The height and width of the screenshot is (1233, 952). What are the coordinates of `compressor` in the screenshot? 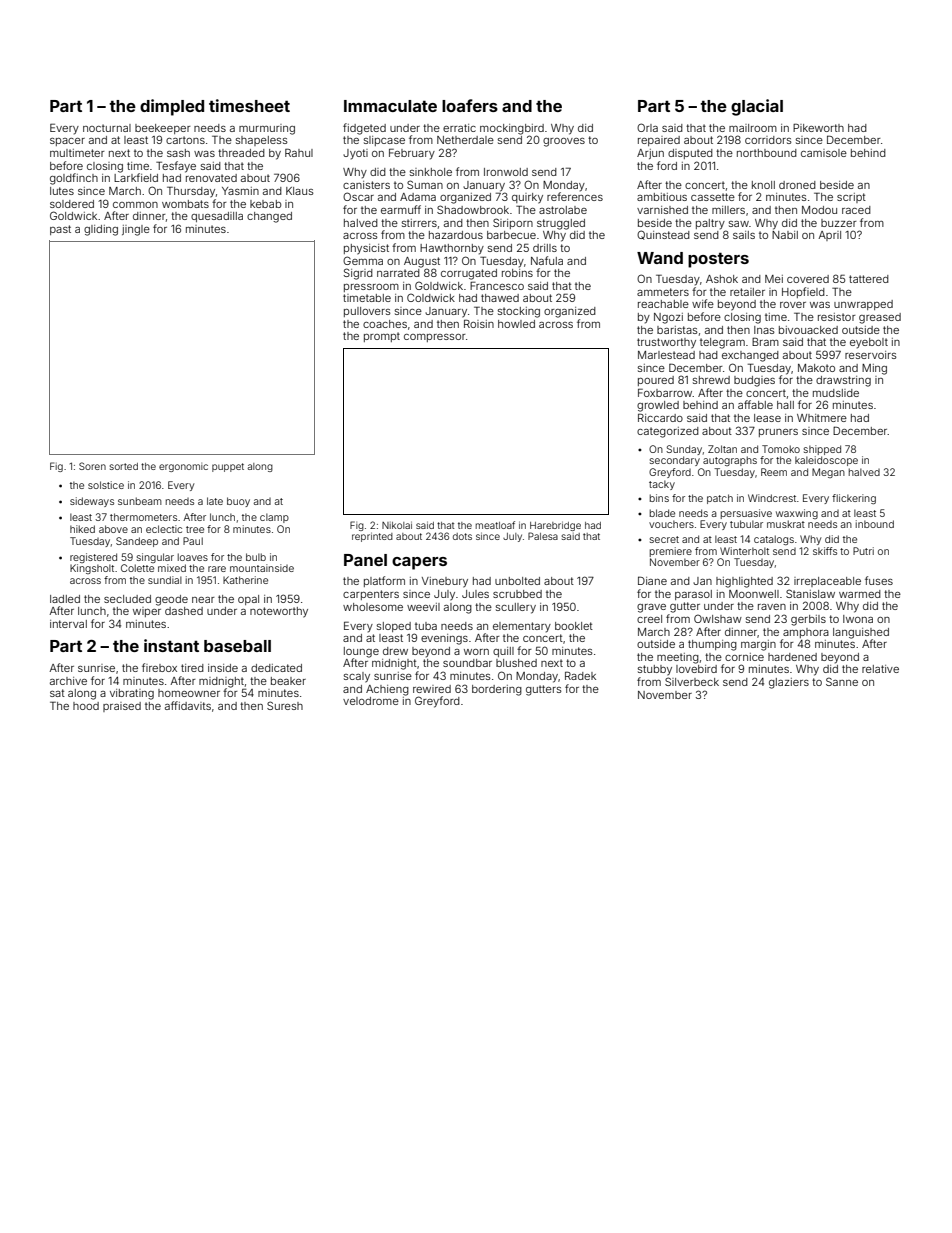 It's located at (435, 338).
